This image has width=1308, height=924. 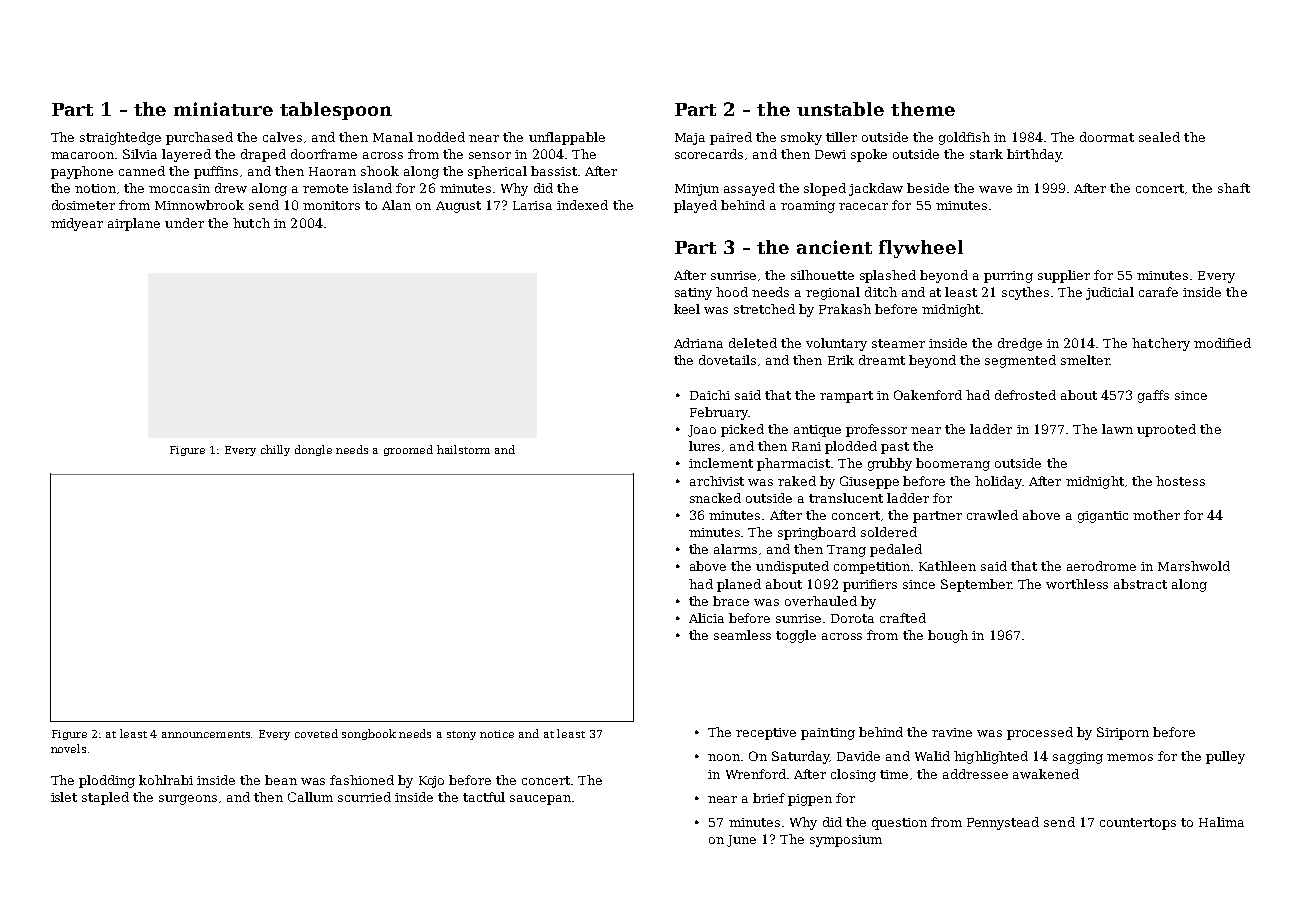 What do you see at coordinates (741, 841) in the image?
I see `June` at bounding box center [741, 841].
